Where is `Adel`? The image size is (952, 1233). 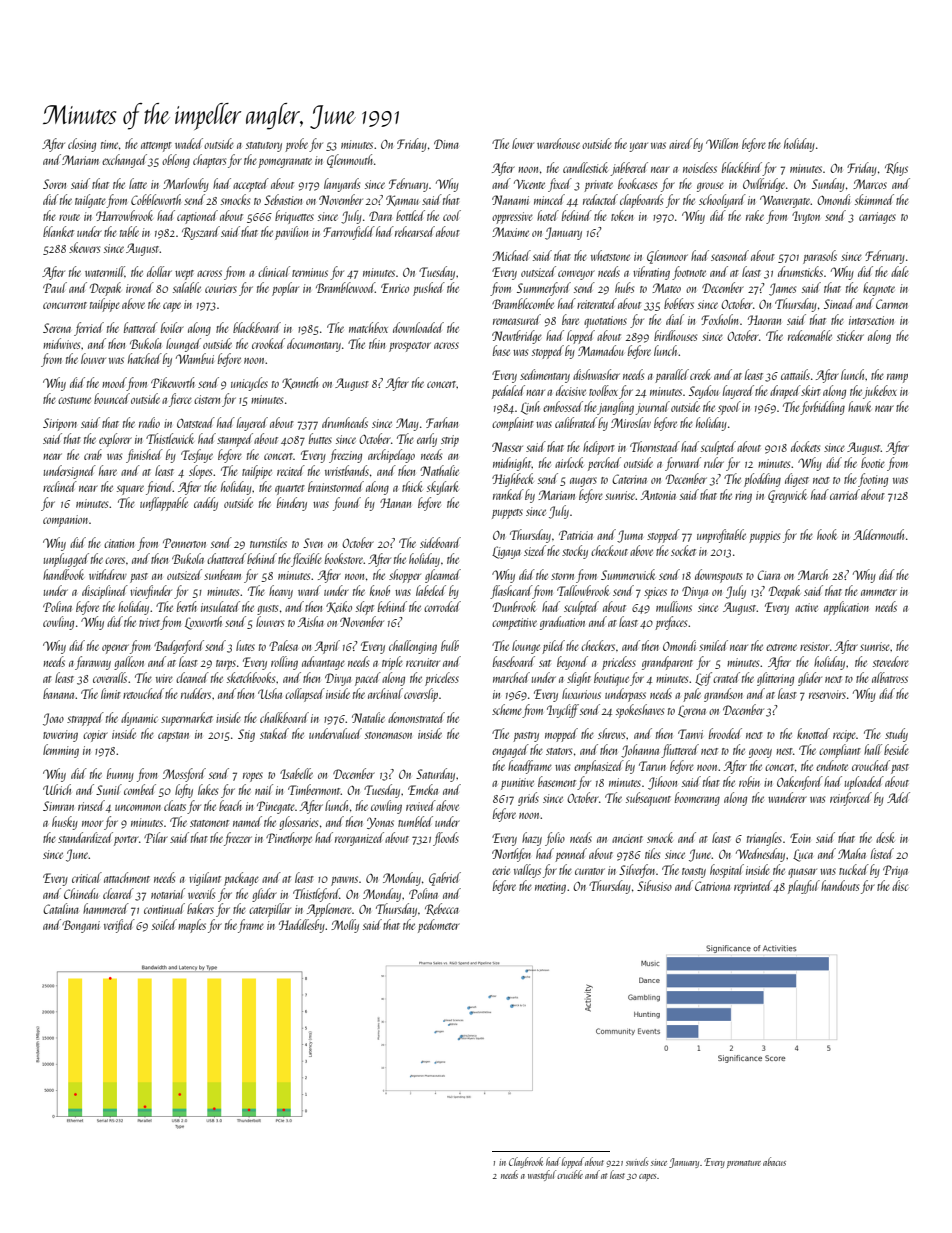
Adel is located at coordinates (898, 797).
